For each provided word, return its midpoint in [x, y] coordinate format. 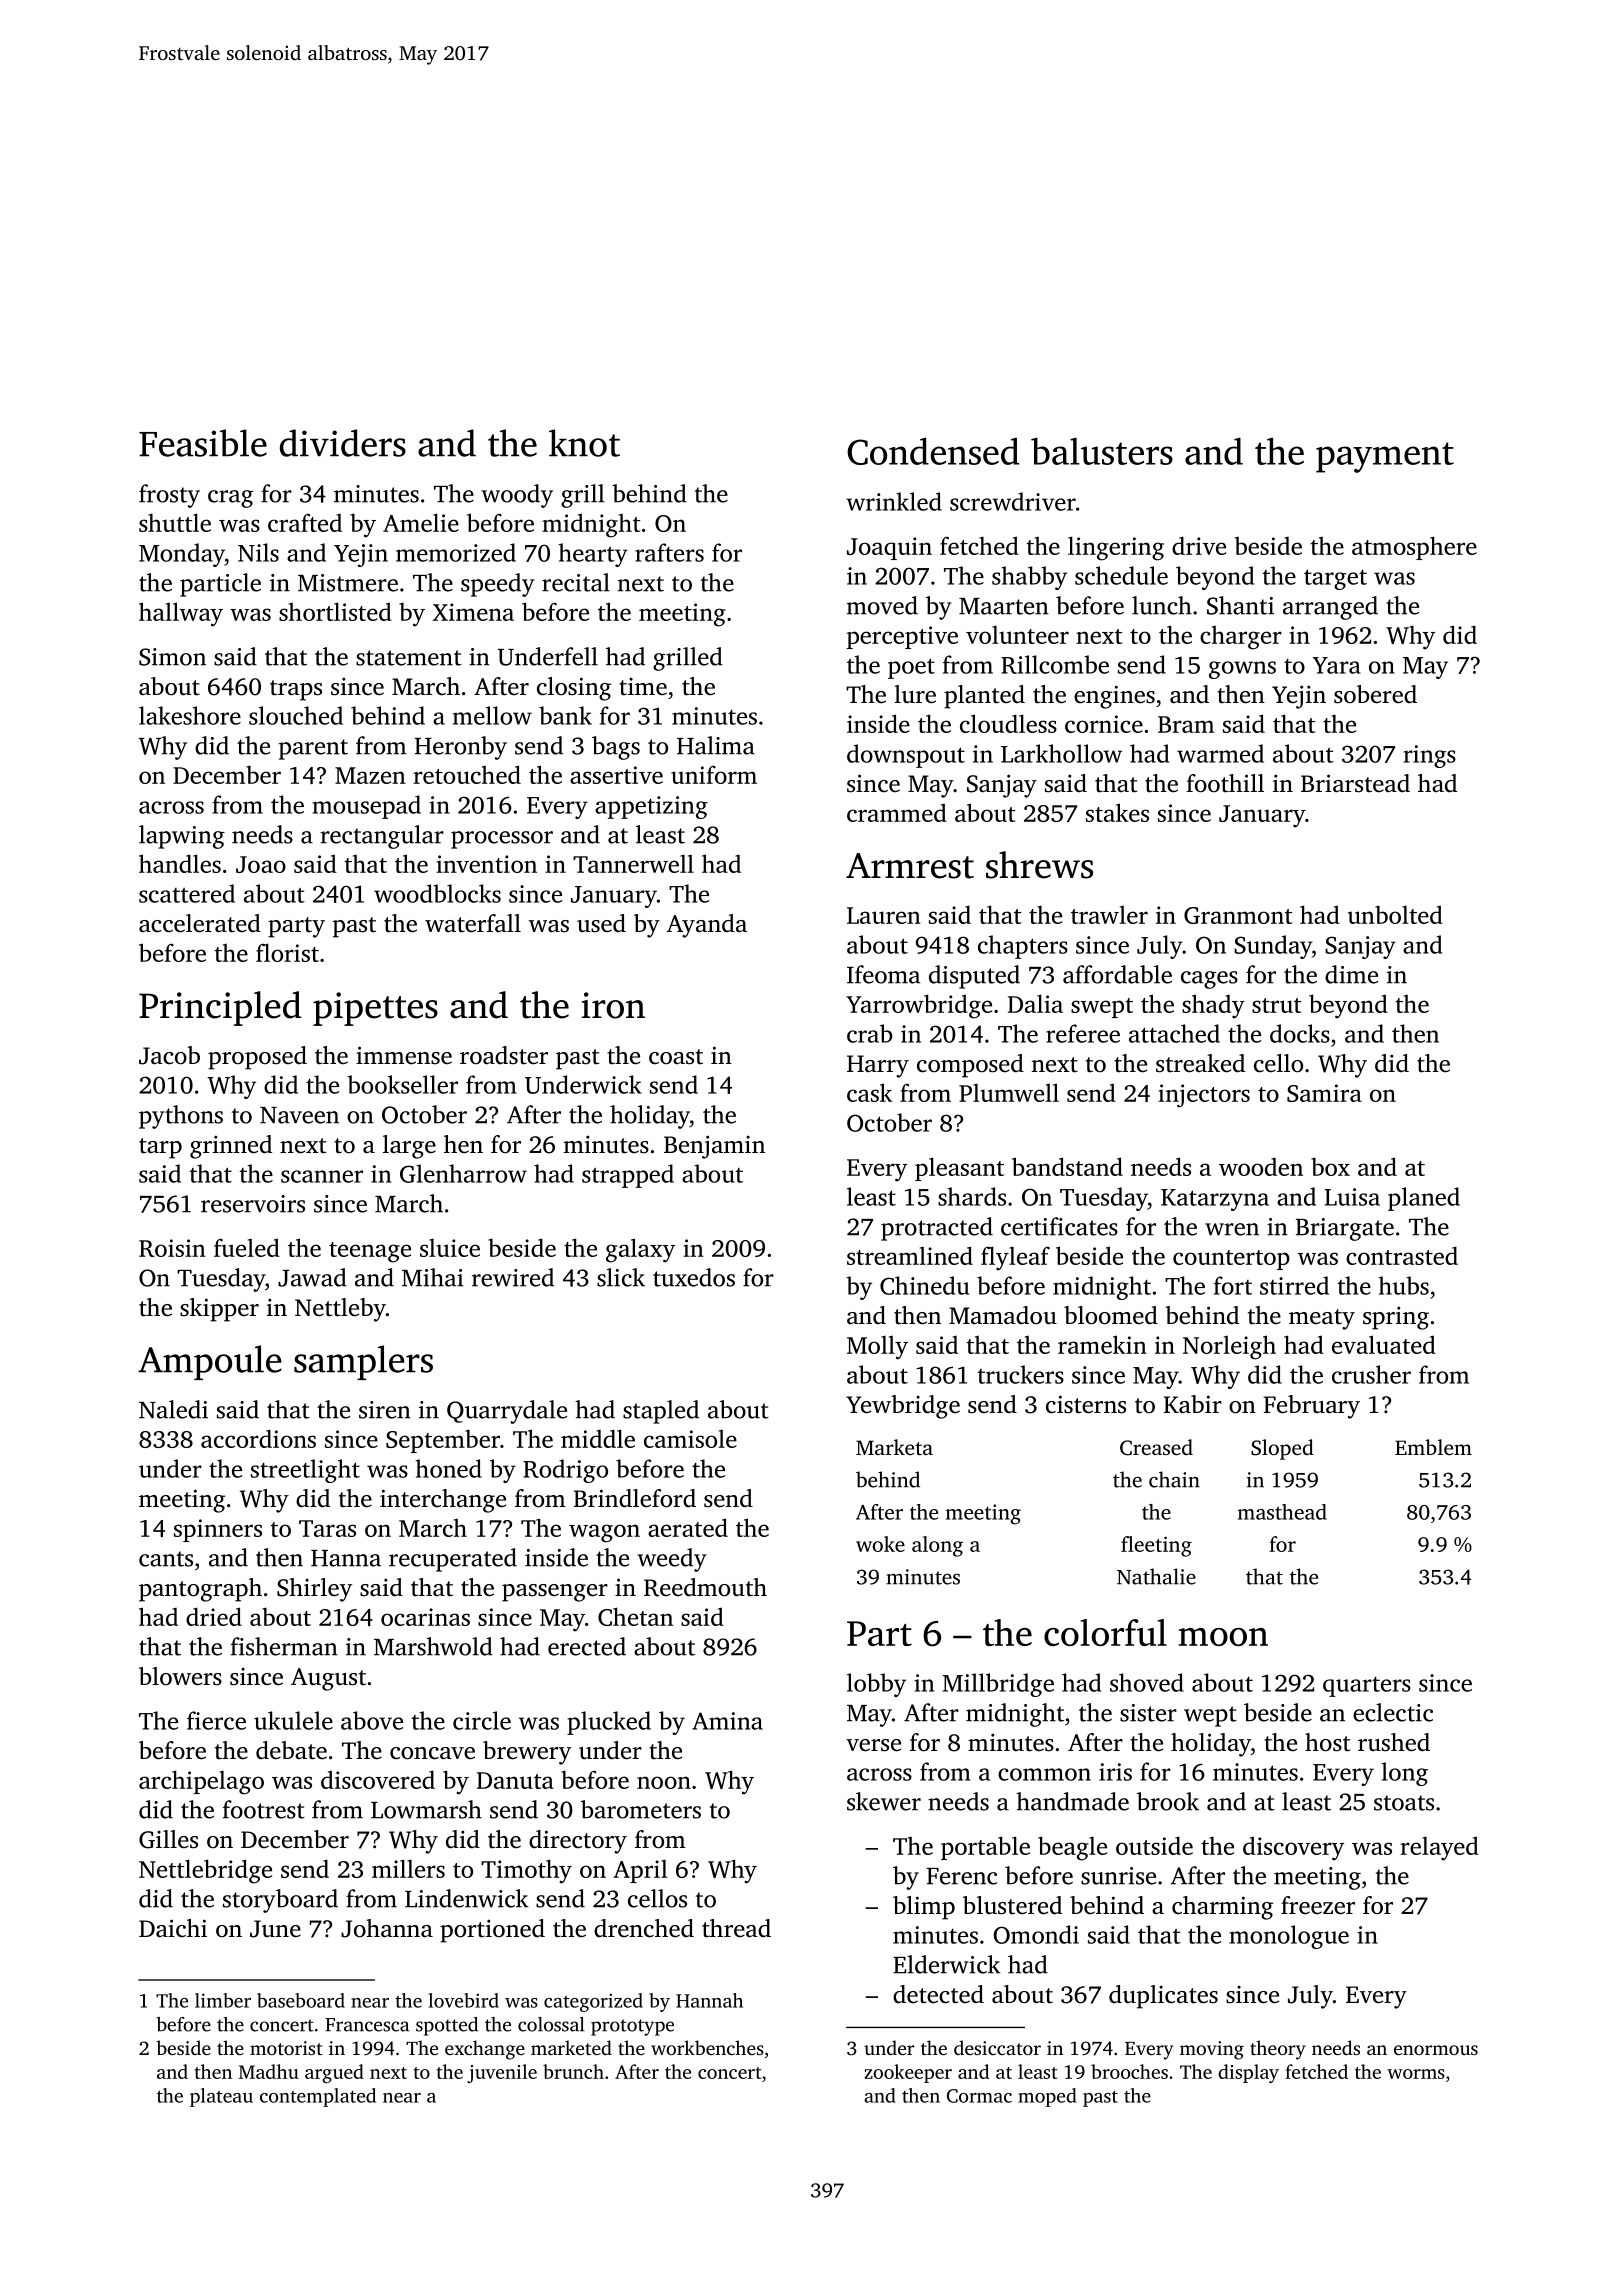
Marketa [894, 1447]
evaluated [1384, 1344]
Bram [1186, 724]
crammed [897, 812]
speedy [498, 585]
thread [736, 1928]
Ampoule [210, 1362]
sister [1148, 1713]
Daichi [173, 1928]
